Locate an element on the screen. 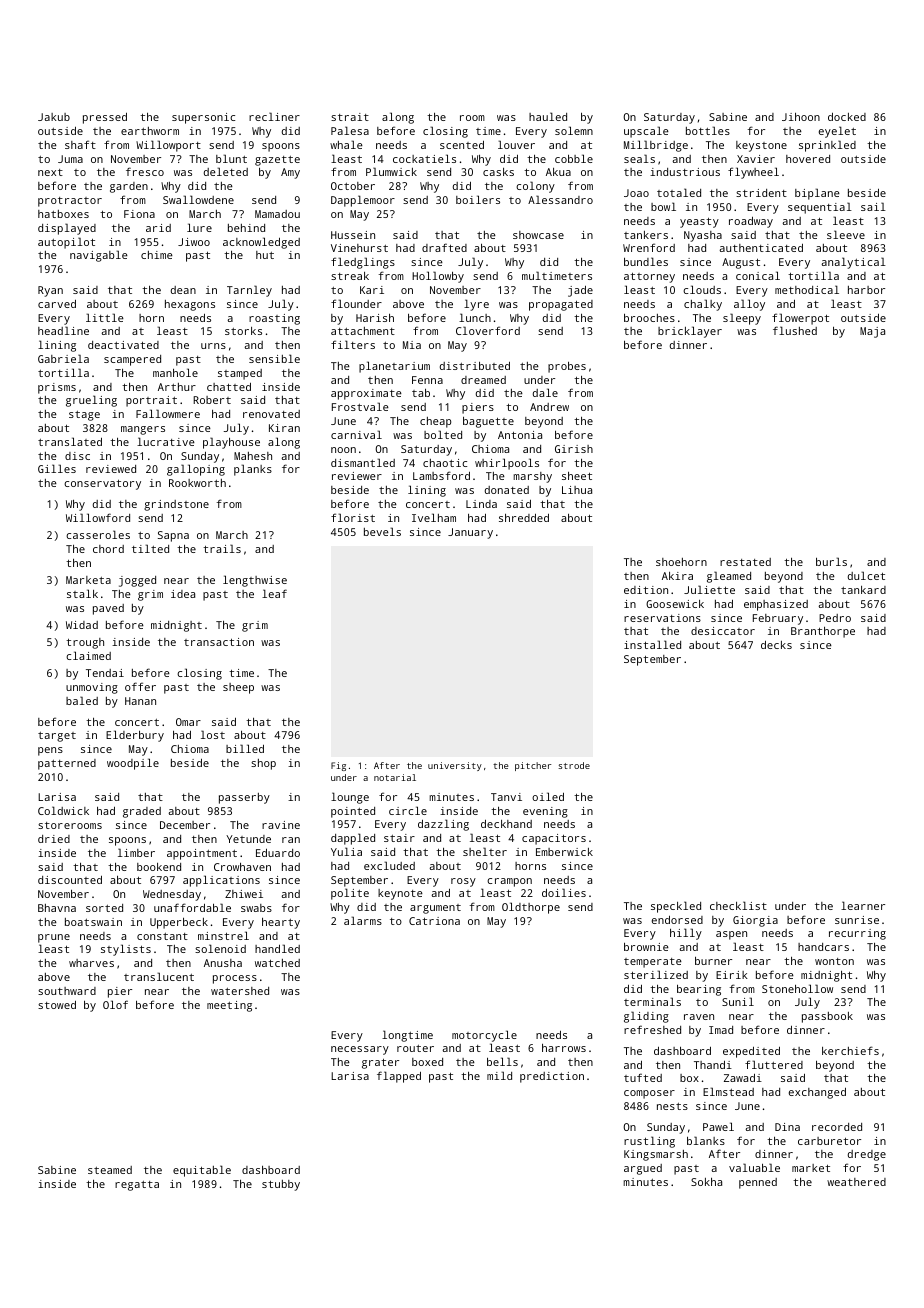 The image size is (924, 1308). notarial is located at coordinates (395, 777).
